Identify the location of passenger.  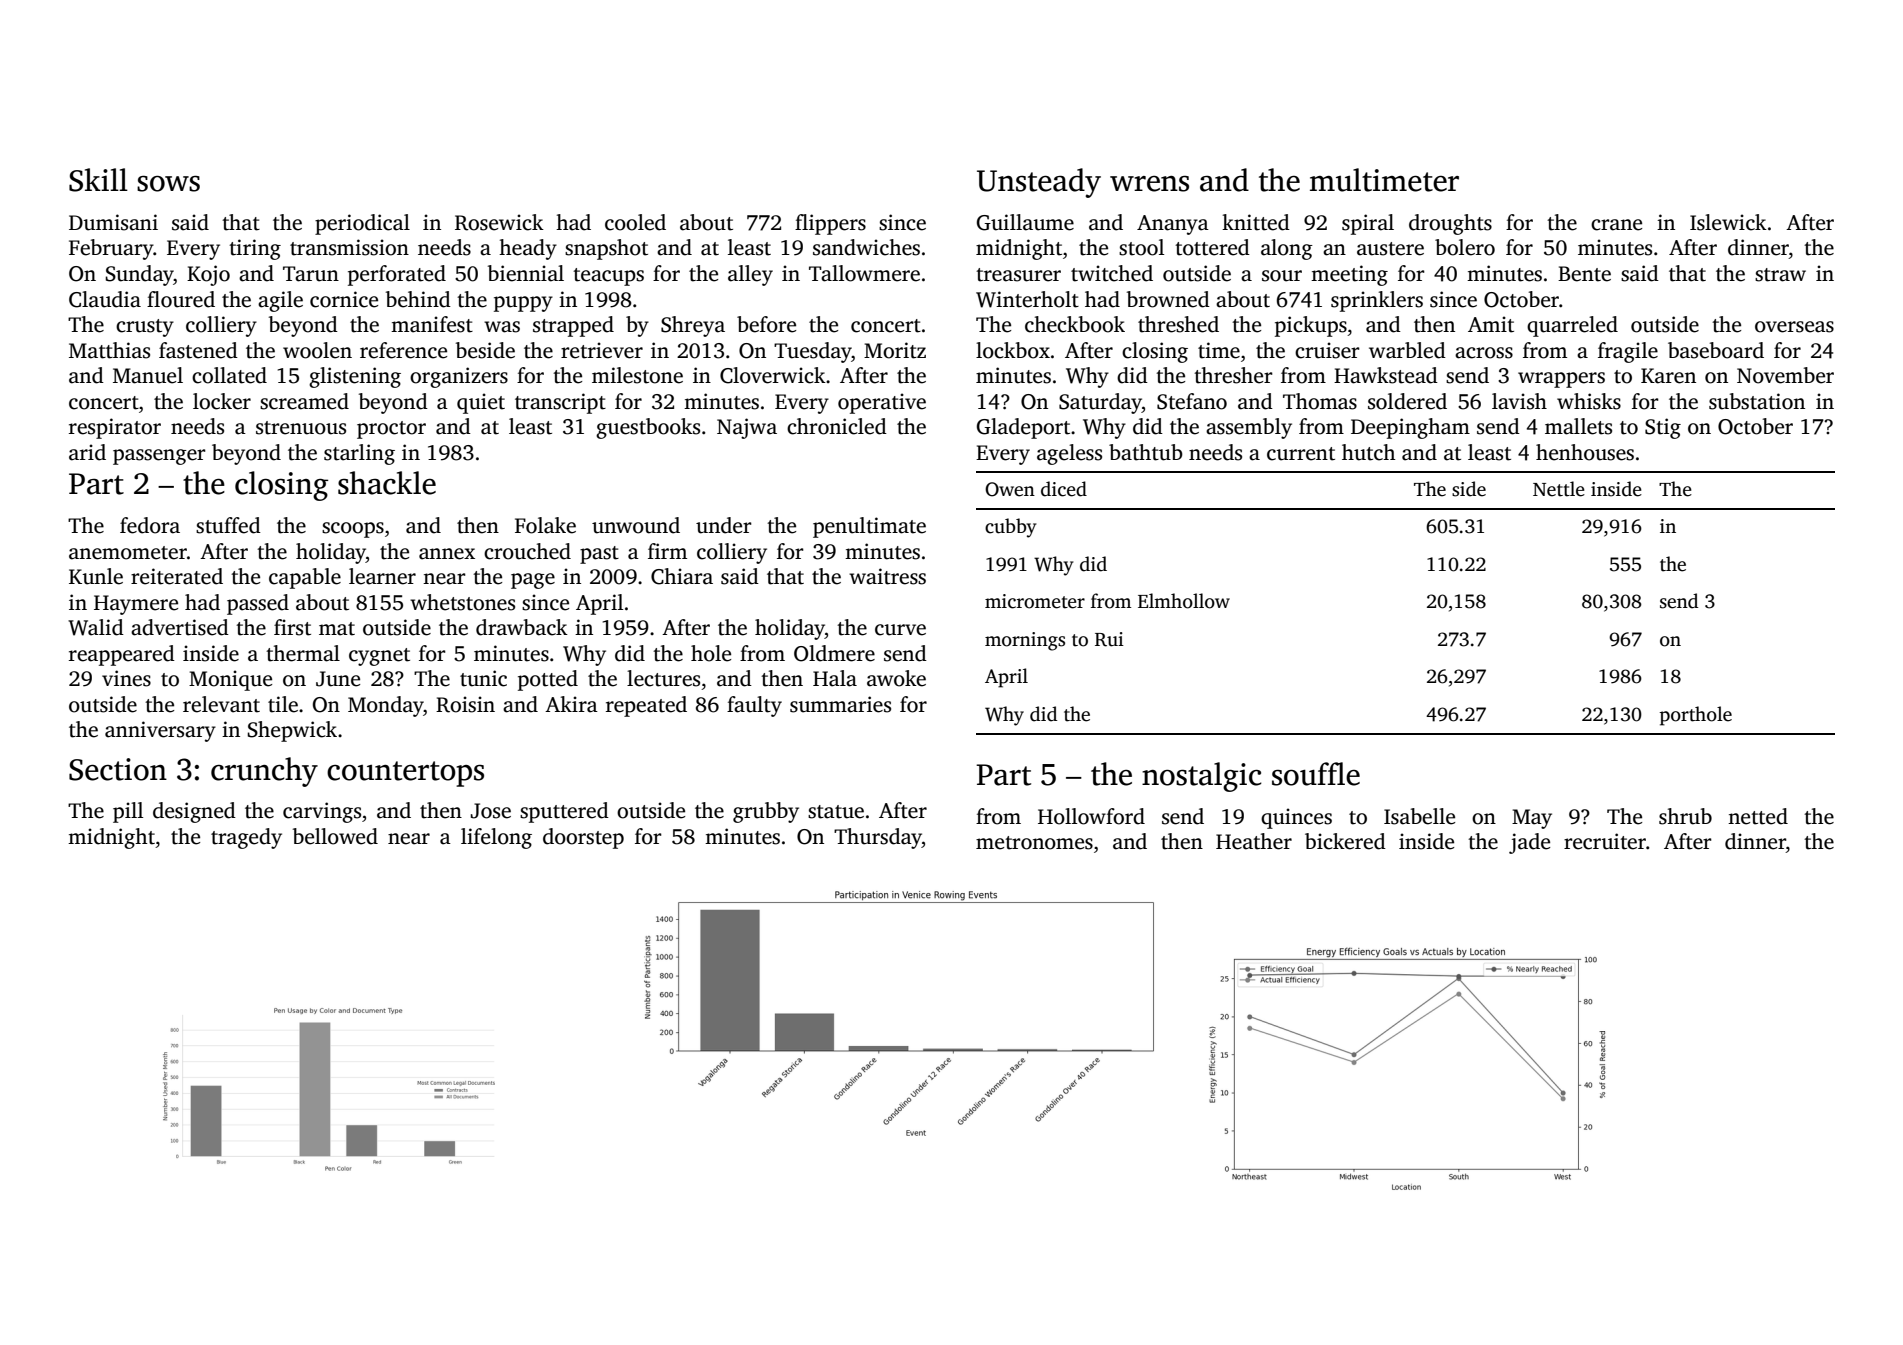
(159, 457).
